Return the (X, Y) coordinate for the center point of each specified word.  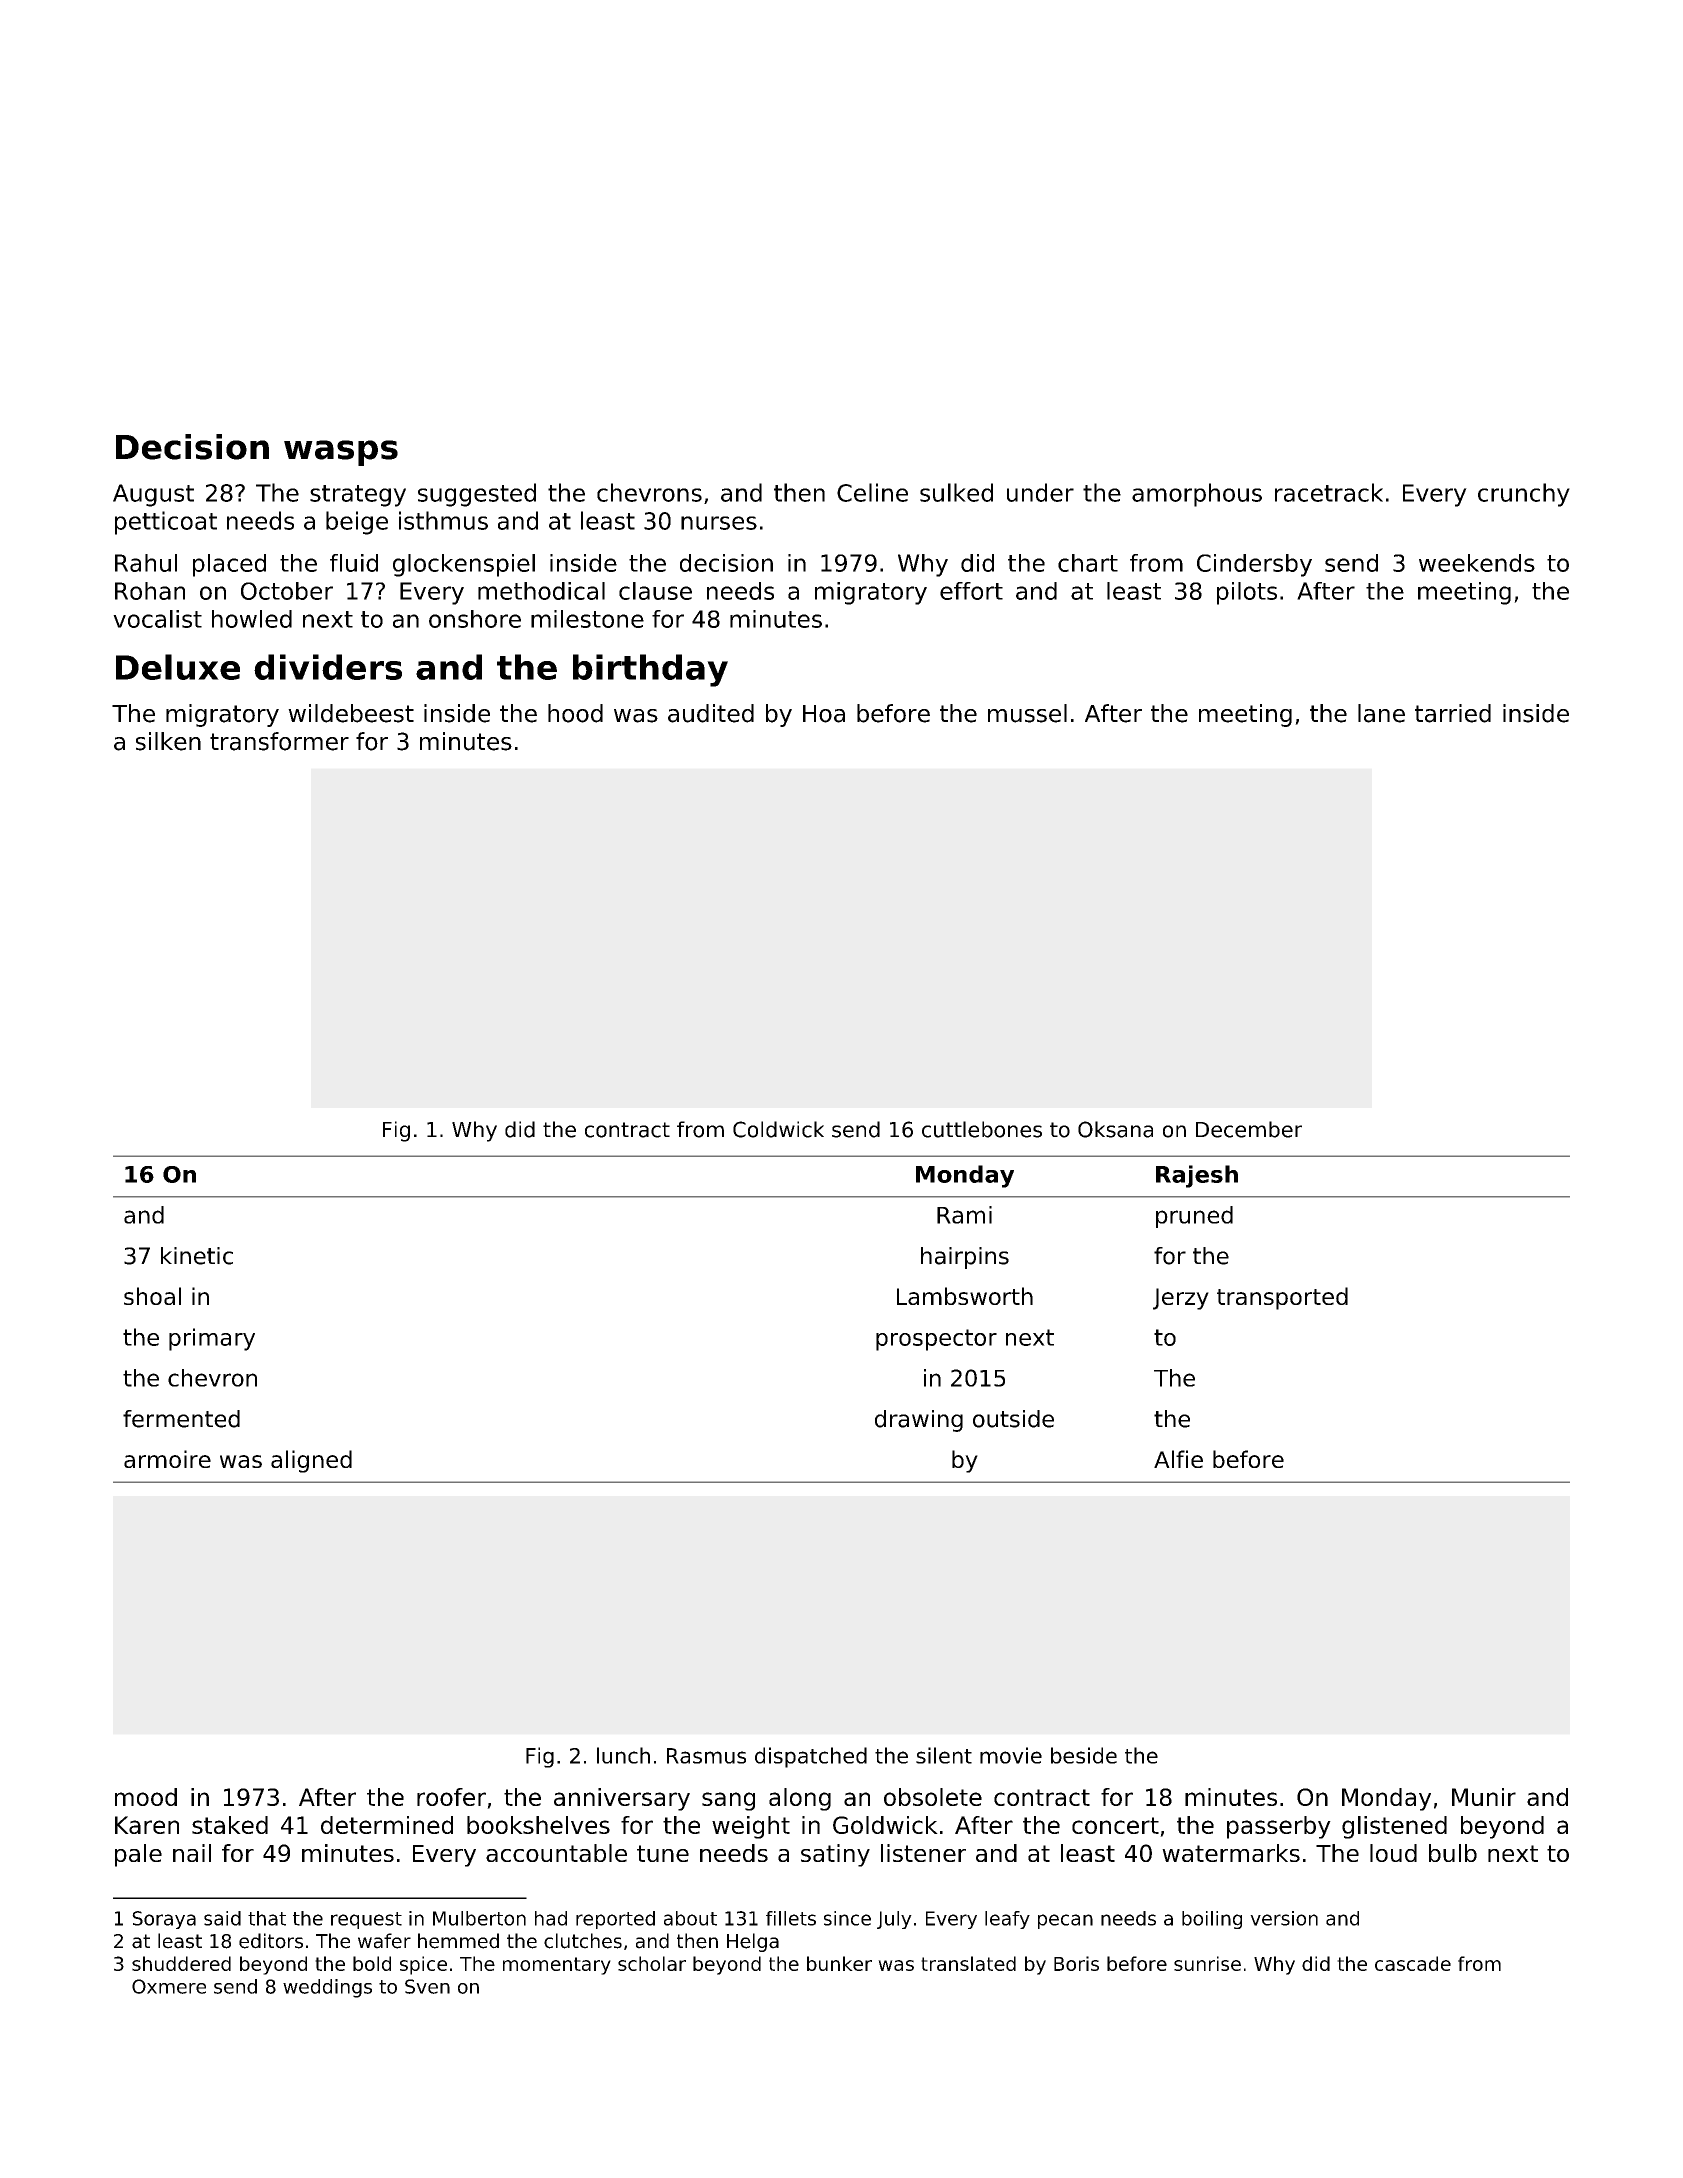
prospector (936, 1340)
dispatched (811, 1757)
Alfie (1178, 1459)
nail (192, 1853)
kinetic (197, 1256)
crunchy (1524, 495)
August (153, 495)
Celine (872, 492)
